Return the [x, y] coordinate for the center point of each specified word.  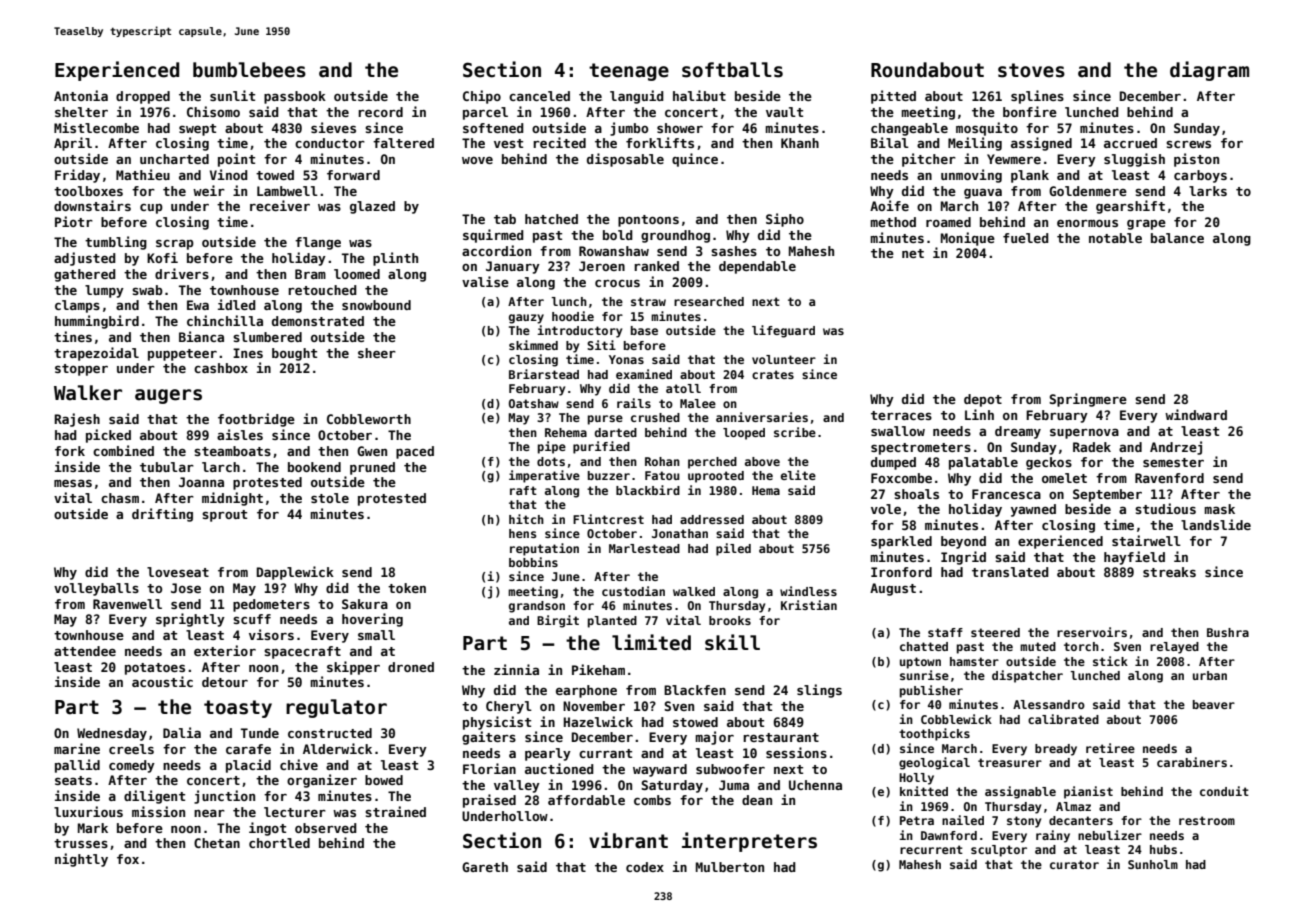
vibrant [628, 840]
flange [318, 243]
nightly [81, 860]
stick [1110, 661]
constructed [330, 733]
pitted [893, 97]
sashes [734, 251]
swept [197, 130]
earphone [586, 691]
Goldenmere [1088, 191]
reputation [544, 549]
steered [995, 632]
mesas [73, 483]
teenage [629, 72]
